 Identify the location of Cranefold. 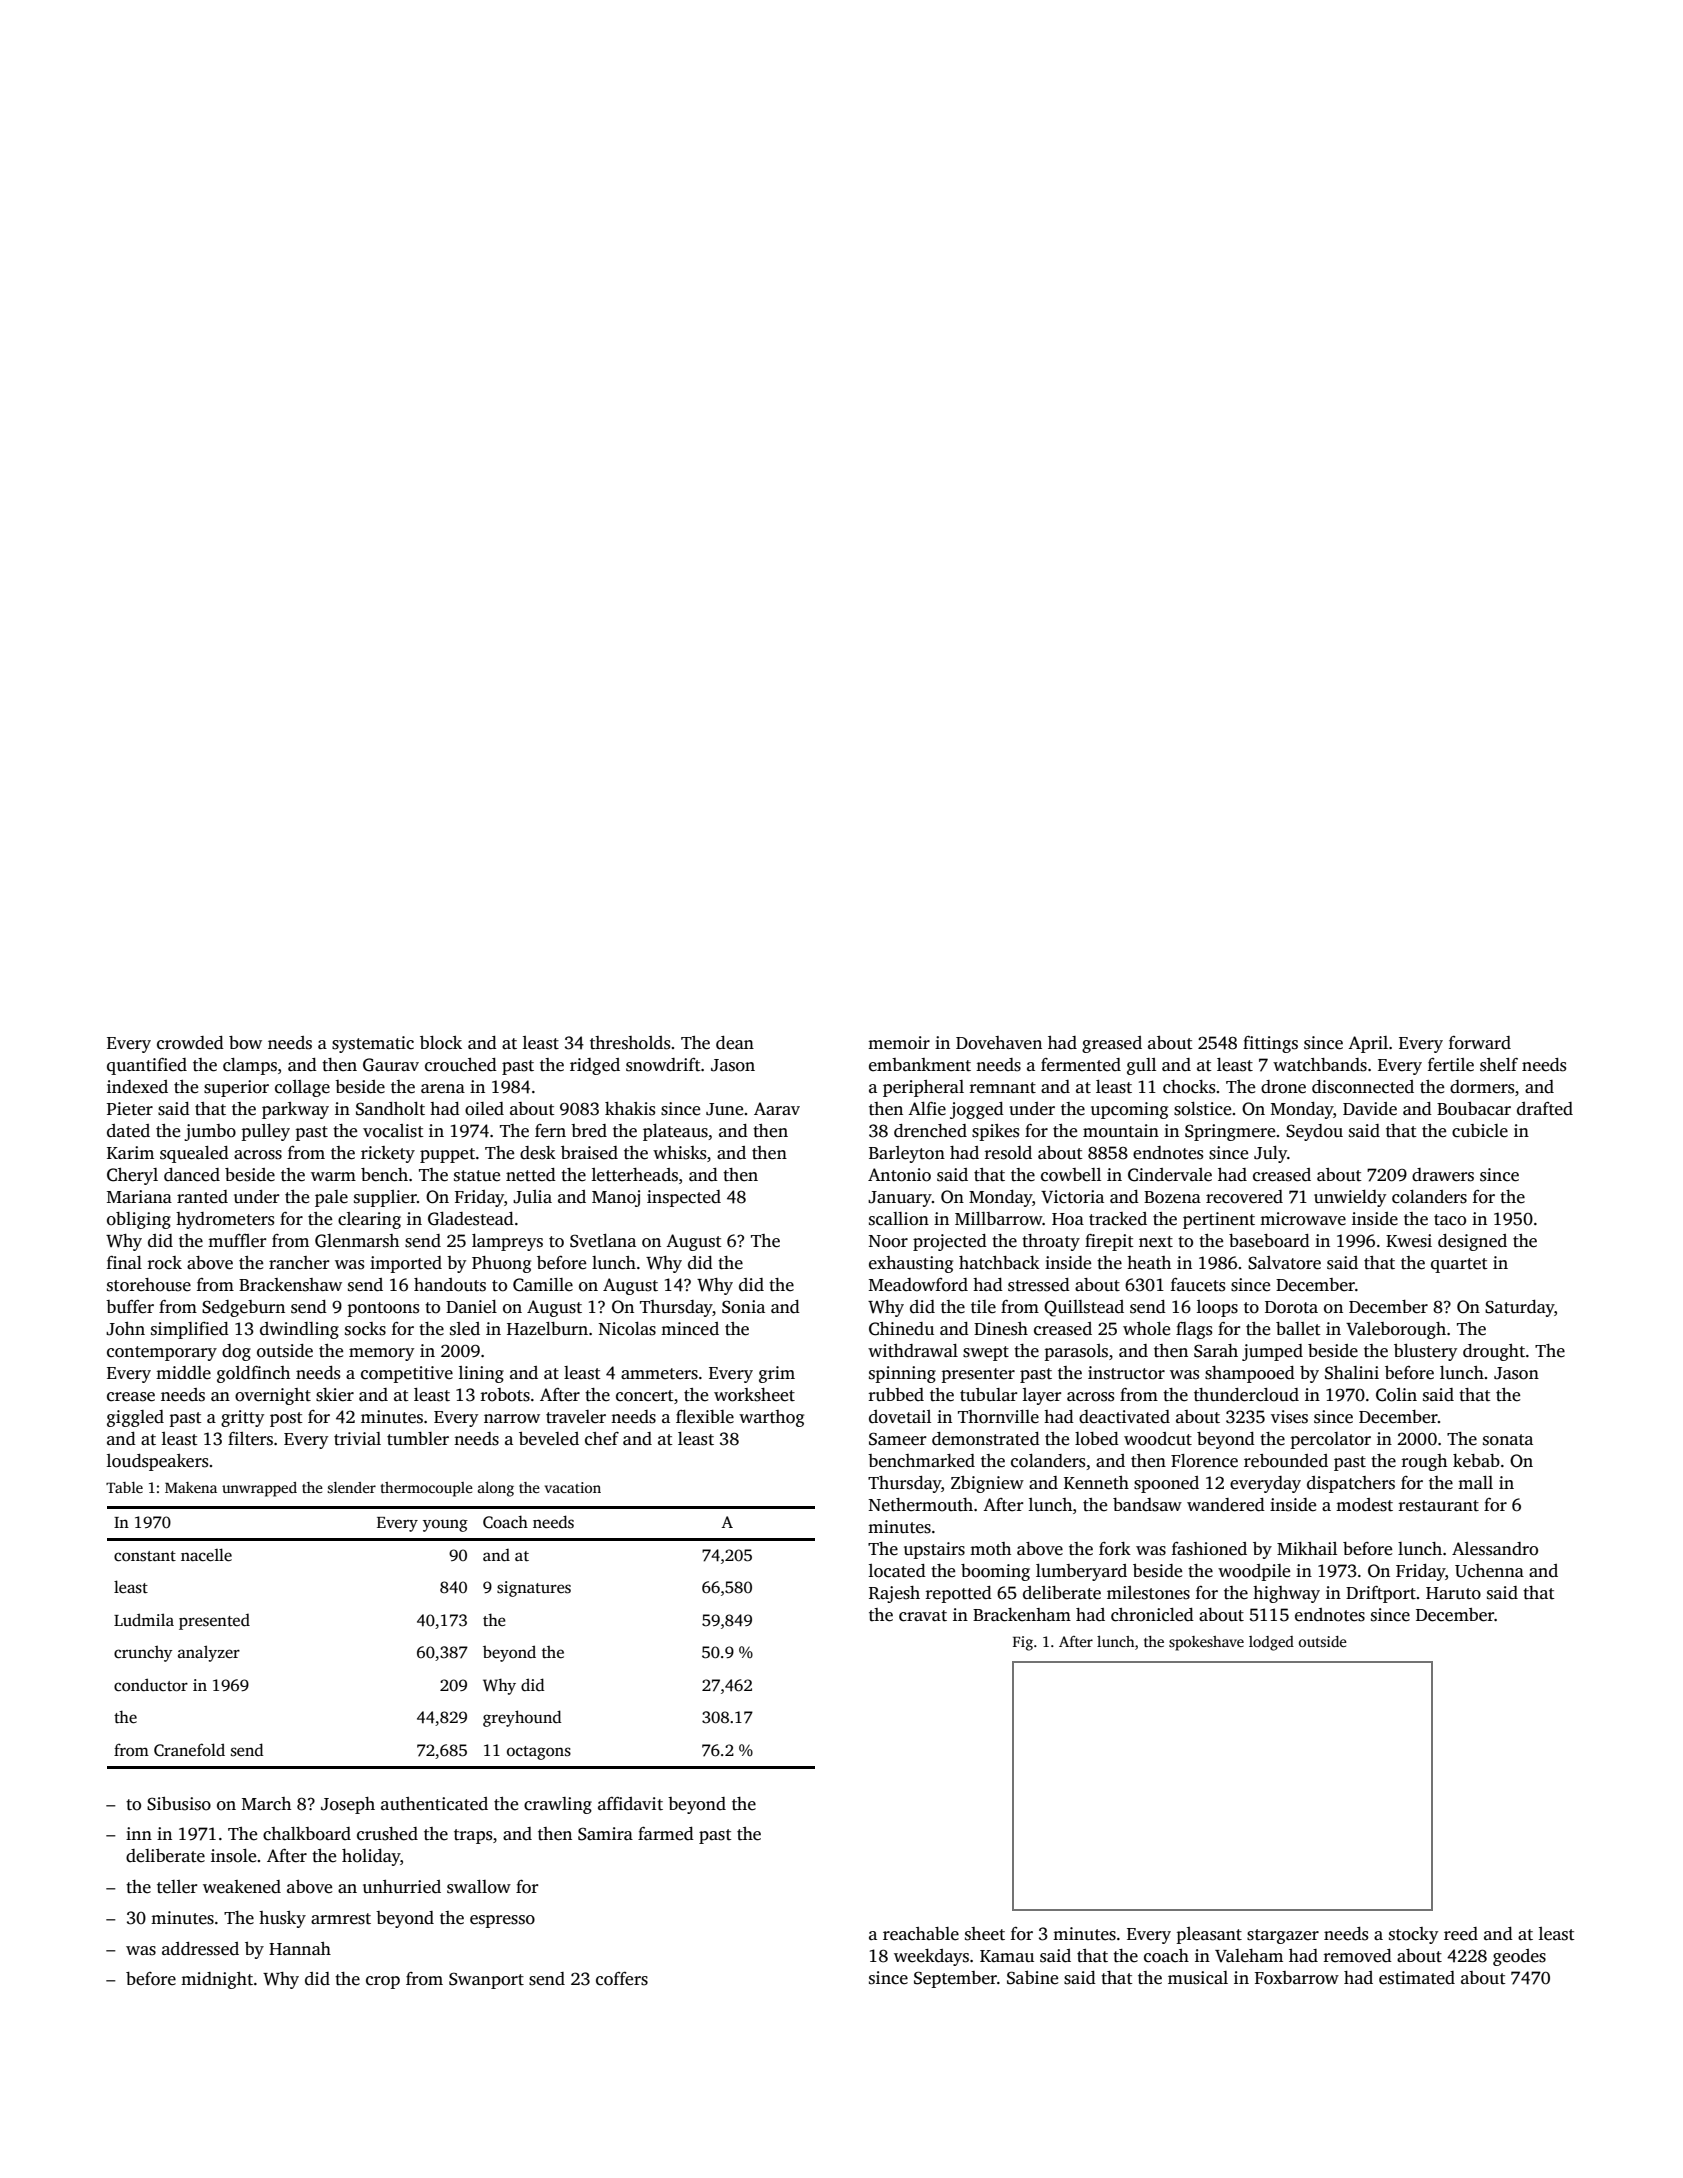
(189, 1750).
